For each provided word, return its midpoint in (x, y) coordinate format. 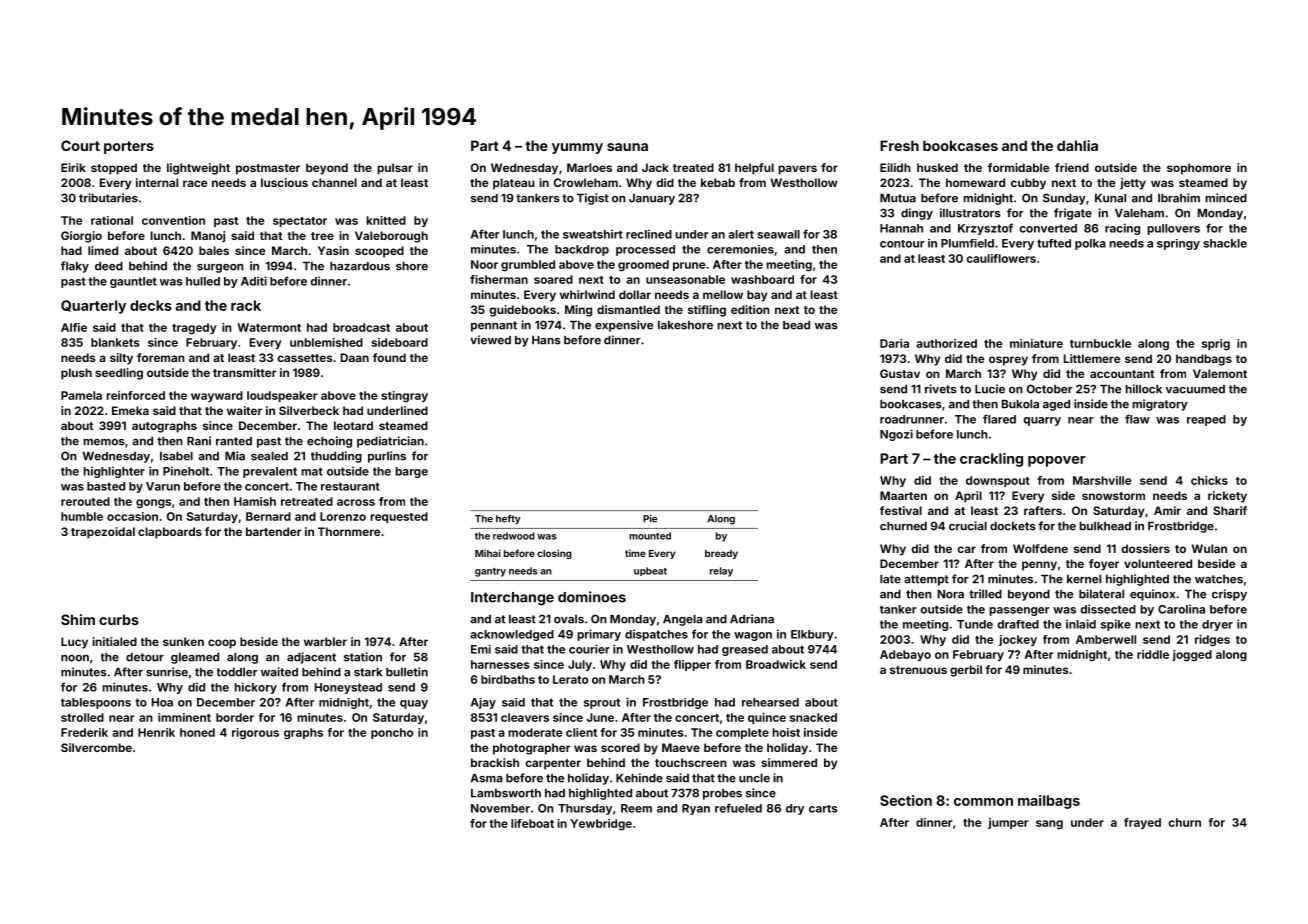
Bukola (1020, 404)
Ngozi (896, 435)
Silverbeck (309, 410)
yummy (577, 148)
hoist (786, 732)
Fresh (899, 145)
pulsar (395, 169)
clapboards (170, 533)
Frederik (84, 732)
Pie (650, 519)
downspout (998, 481)
